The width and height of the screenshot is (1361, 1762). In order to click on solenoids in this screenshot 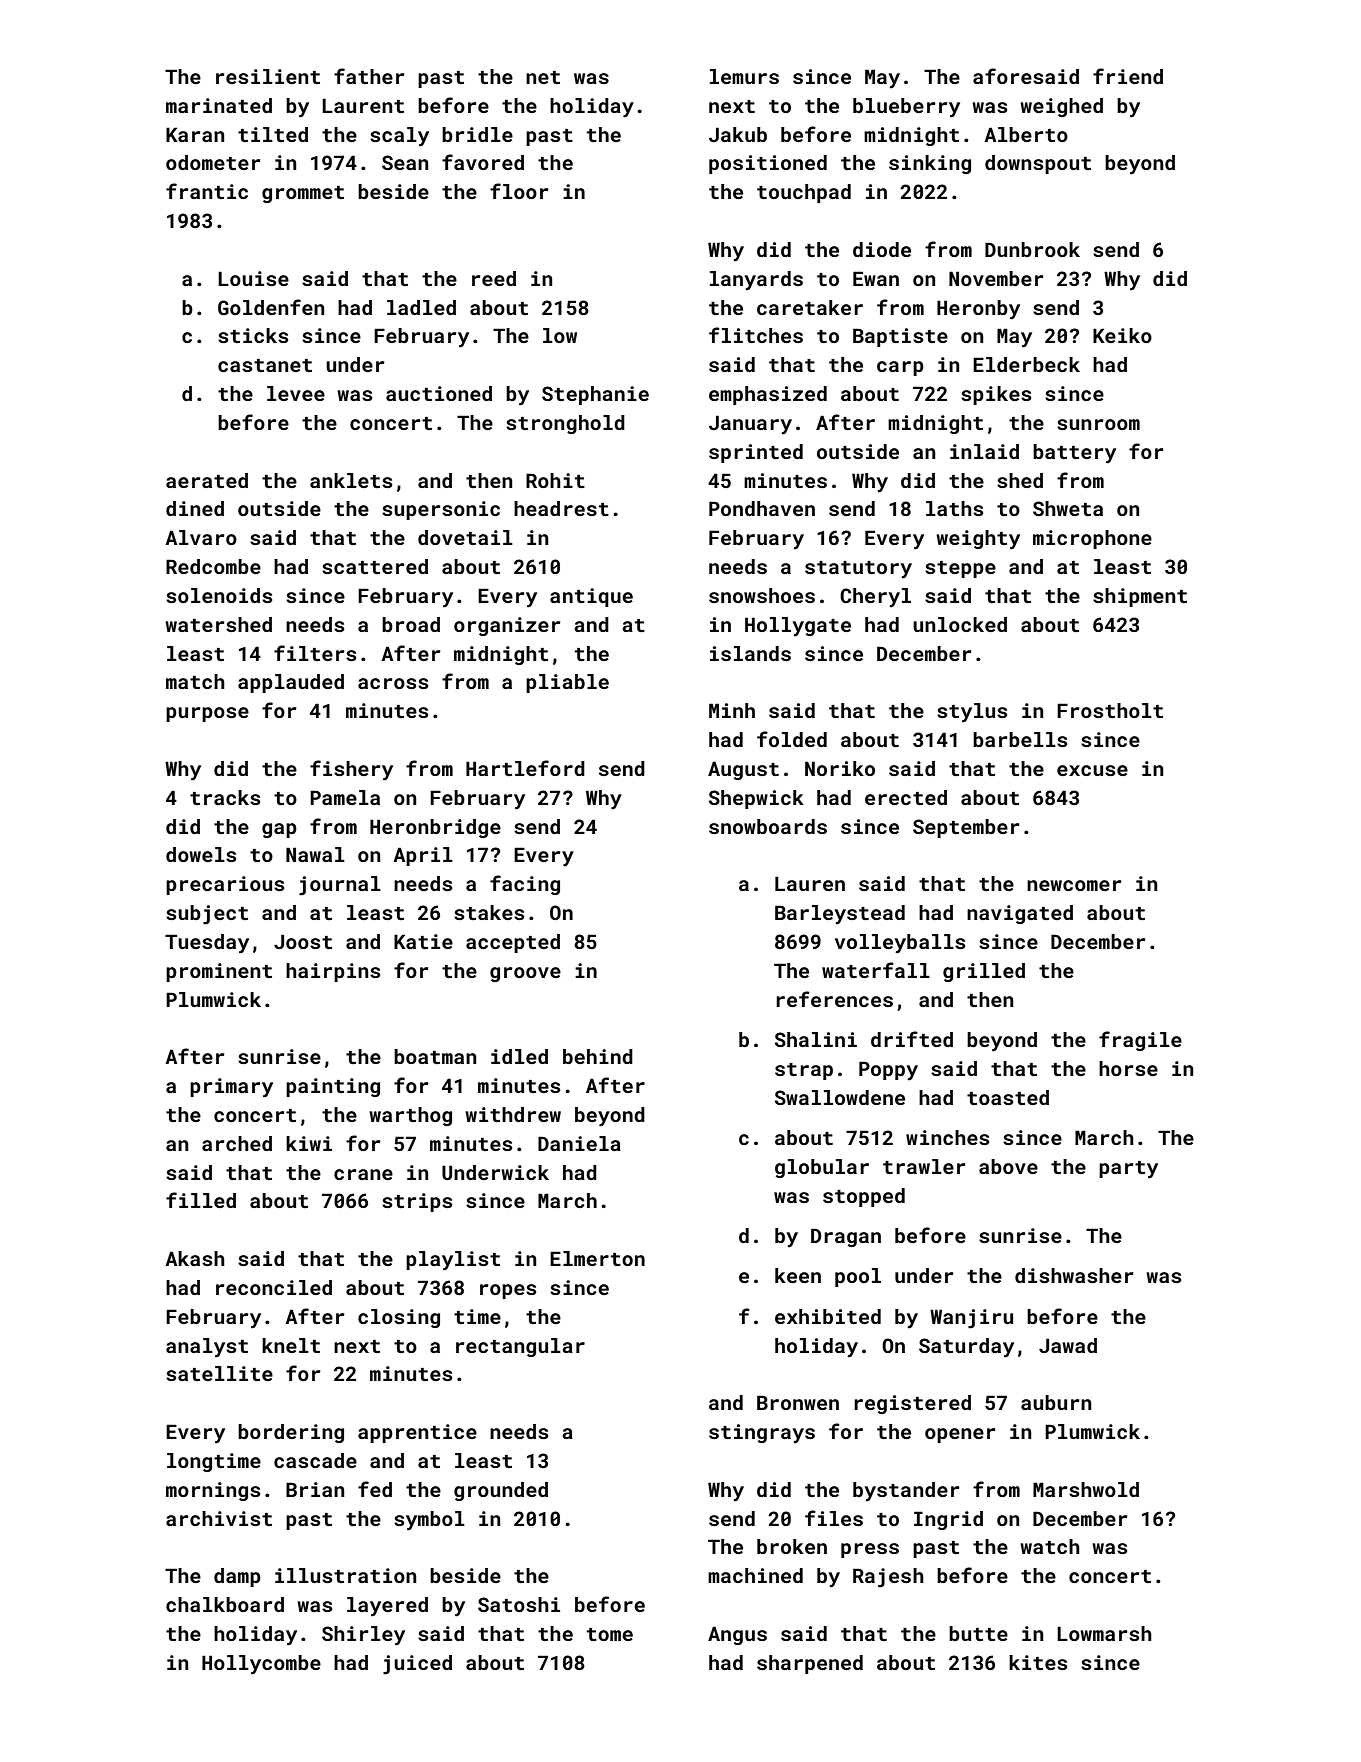, I will do `click(219, 595)`.
